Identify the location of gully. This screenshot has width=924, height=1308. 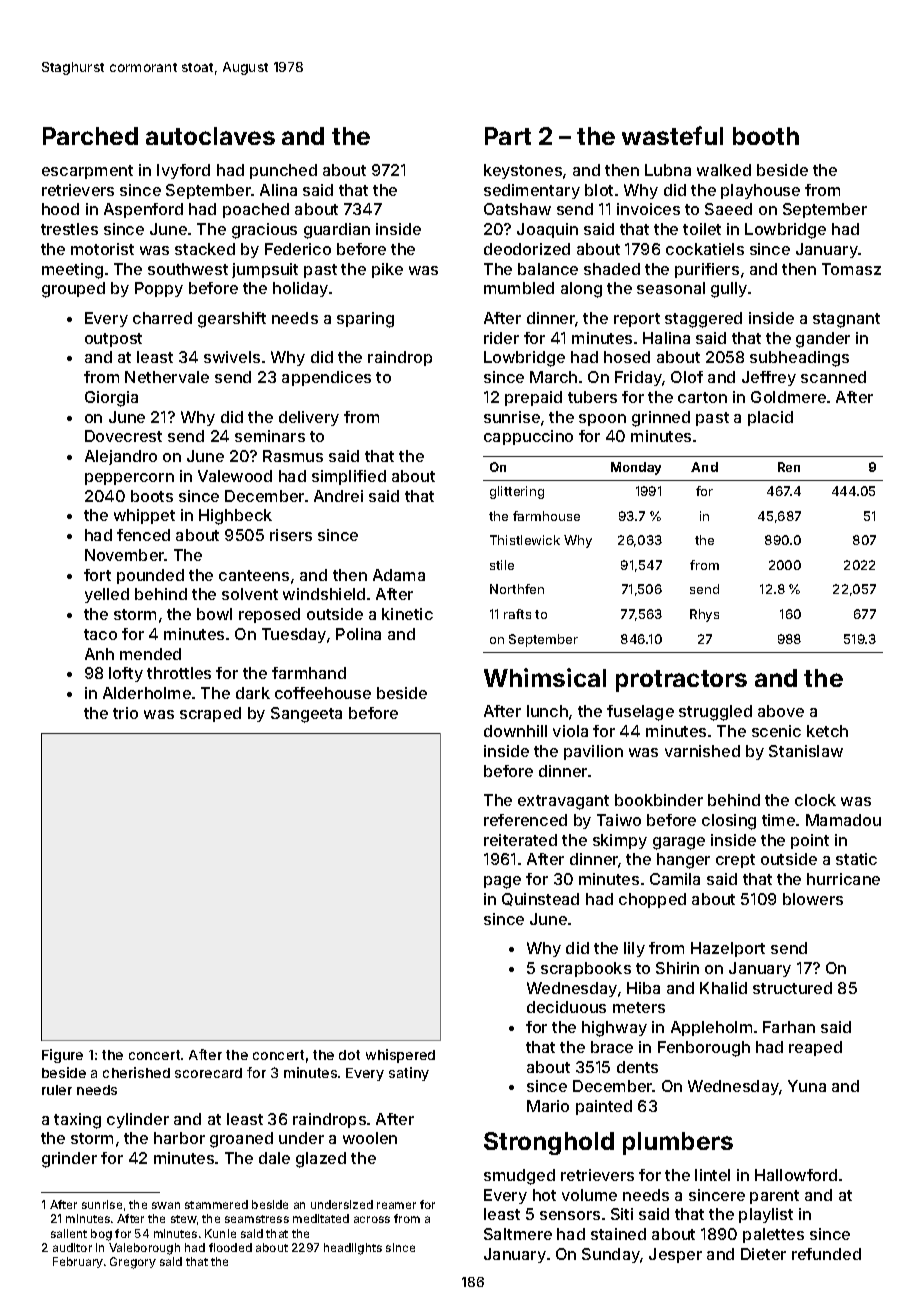
(729, 290).
